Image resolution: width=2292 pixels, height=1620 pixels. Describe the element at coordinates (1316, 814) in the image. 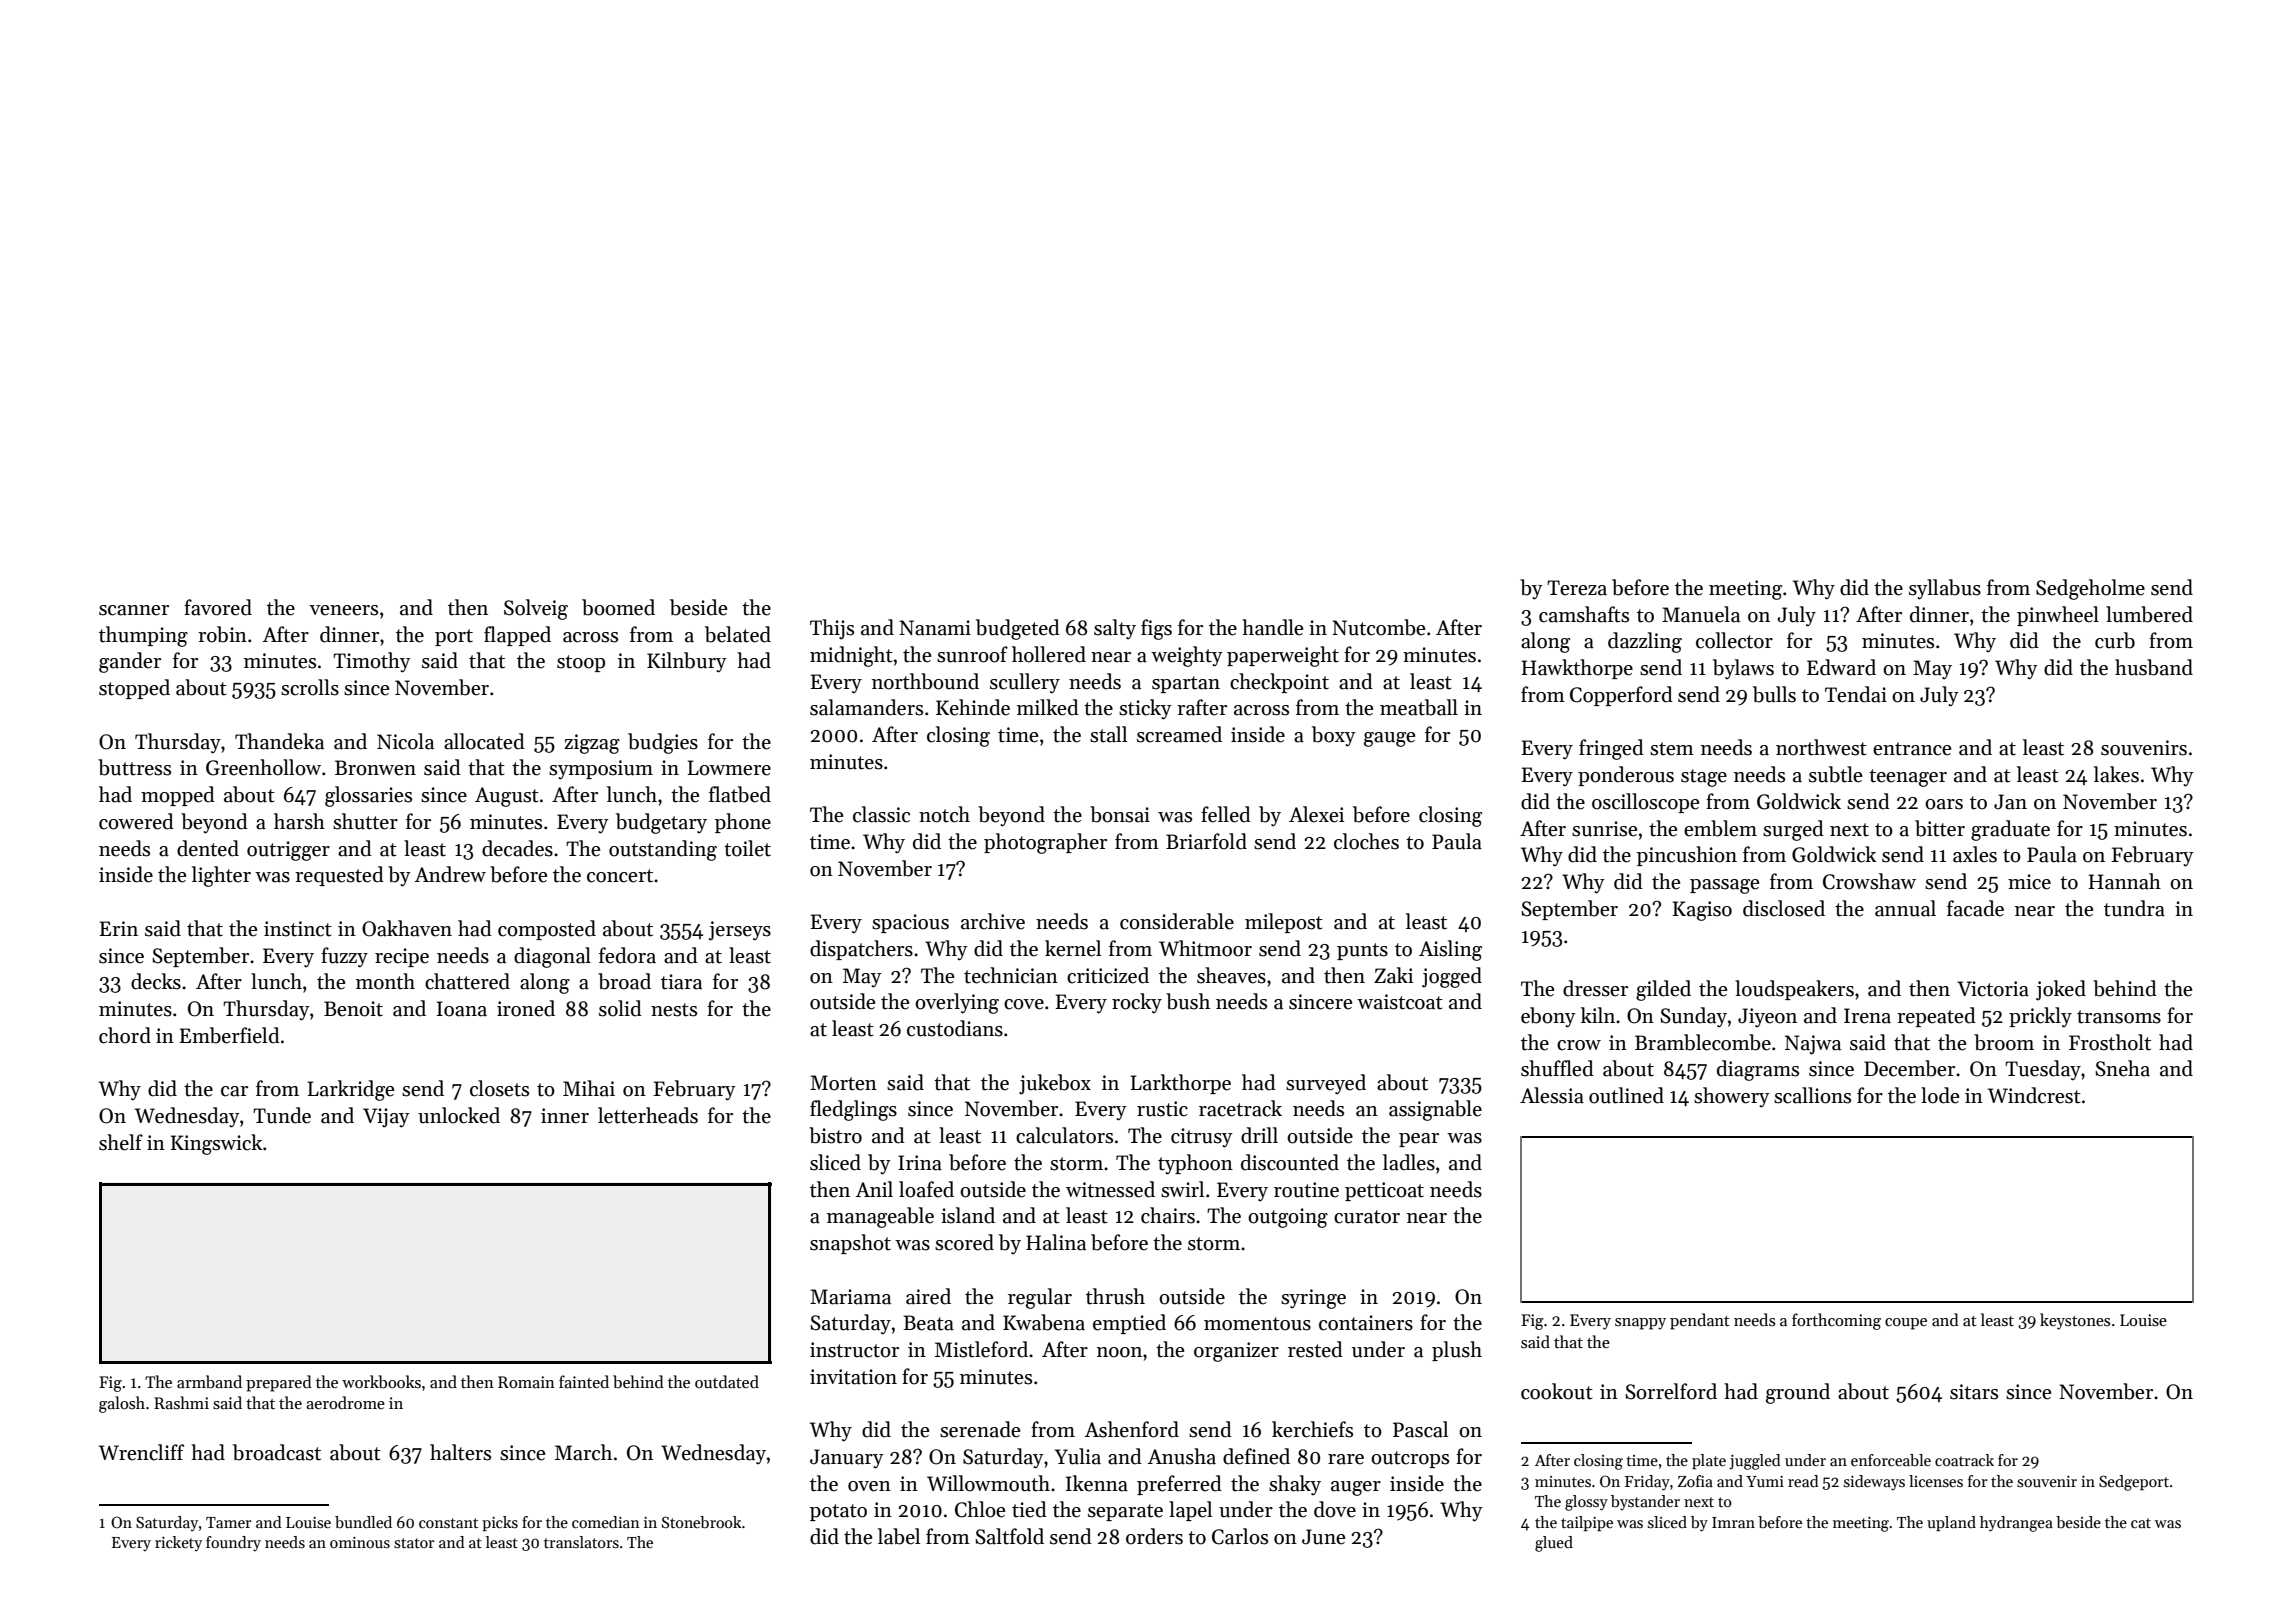

I see `Alexei` at that location.
